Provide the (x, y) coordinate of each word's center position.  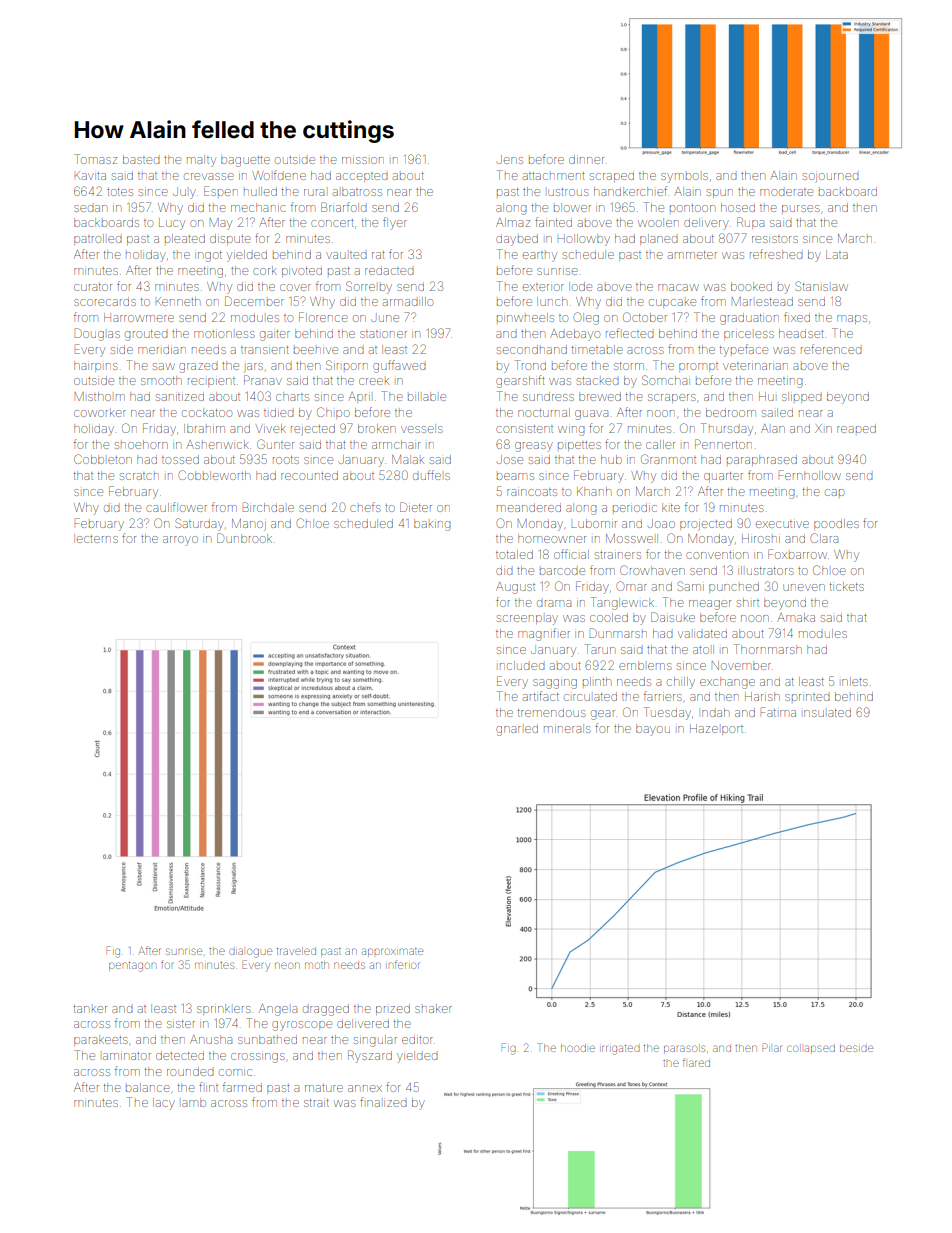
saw (164, 366)
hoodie (578, 1048)
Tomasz (95, 159)
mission (363, 160)
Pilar (772, 1047)
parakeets (100, 1040)
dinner (586, 159)
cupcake (672, 303)
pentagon (132, 967)
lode (580, 286)
